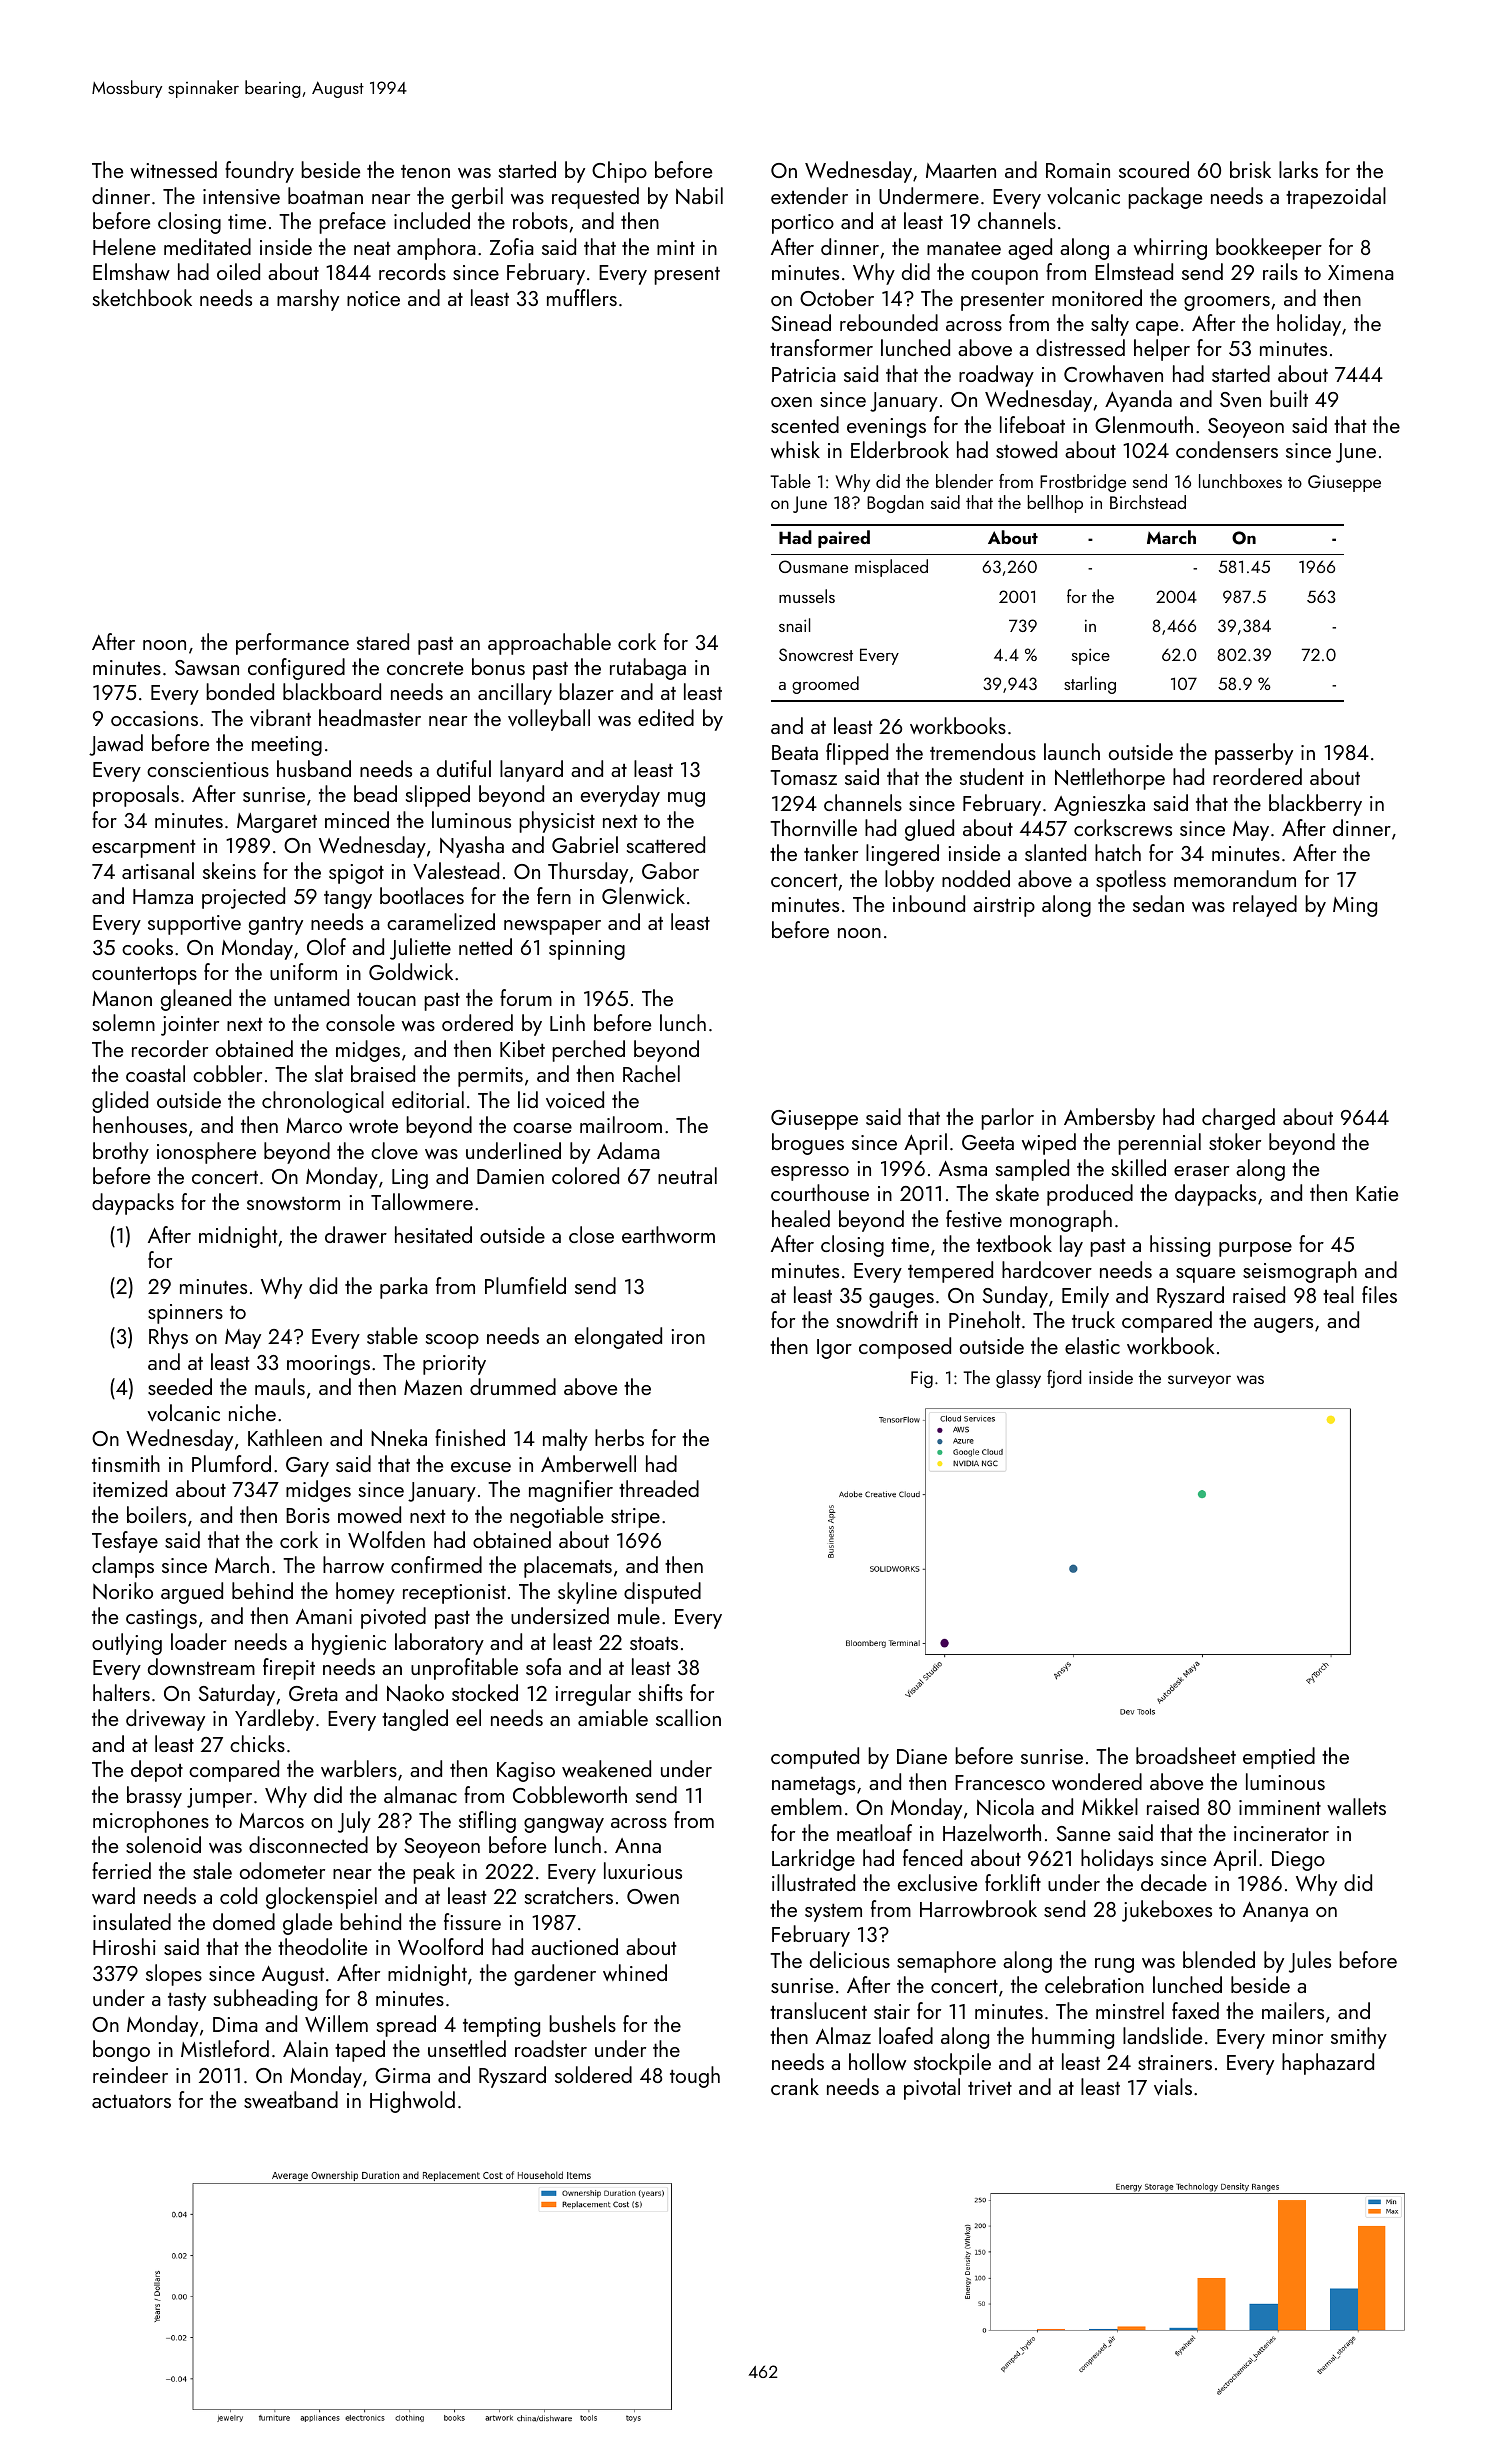 The image size is (1496, 2464). What do you see at coordinates (795, 2086) in the screenshot?
I see `crank` at bounding box center [795, 2086].
